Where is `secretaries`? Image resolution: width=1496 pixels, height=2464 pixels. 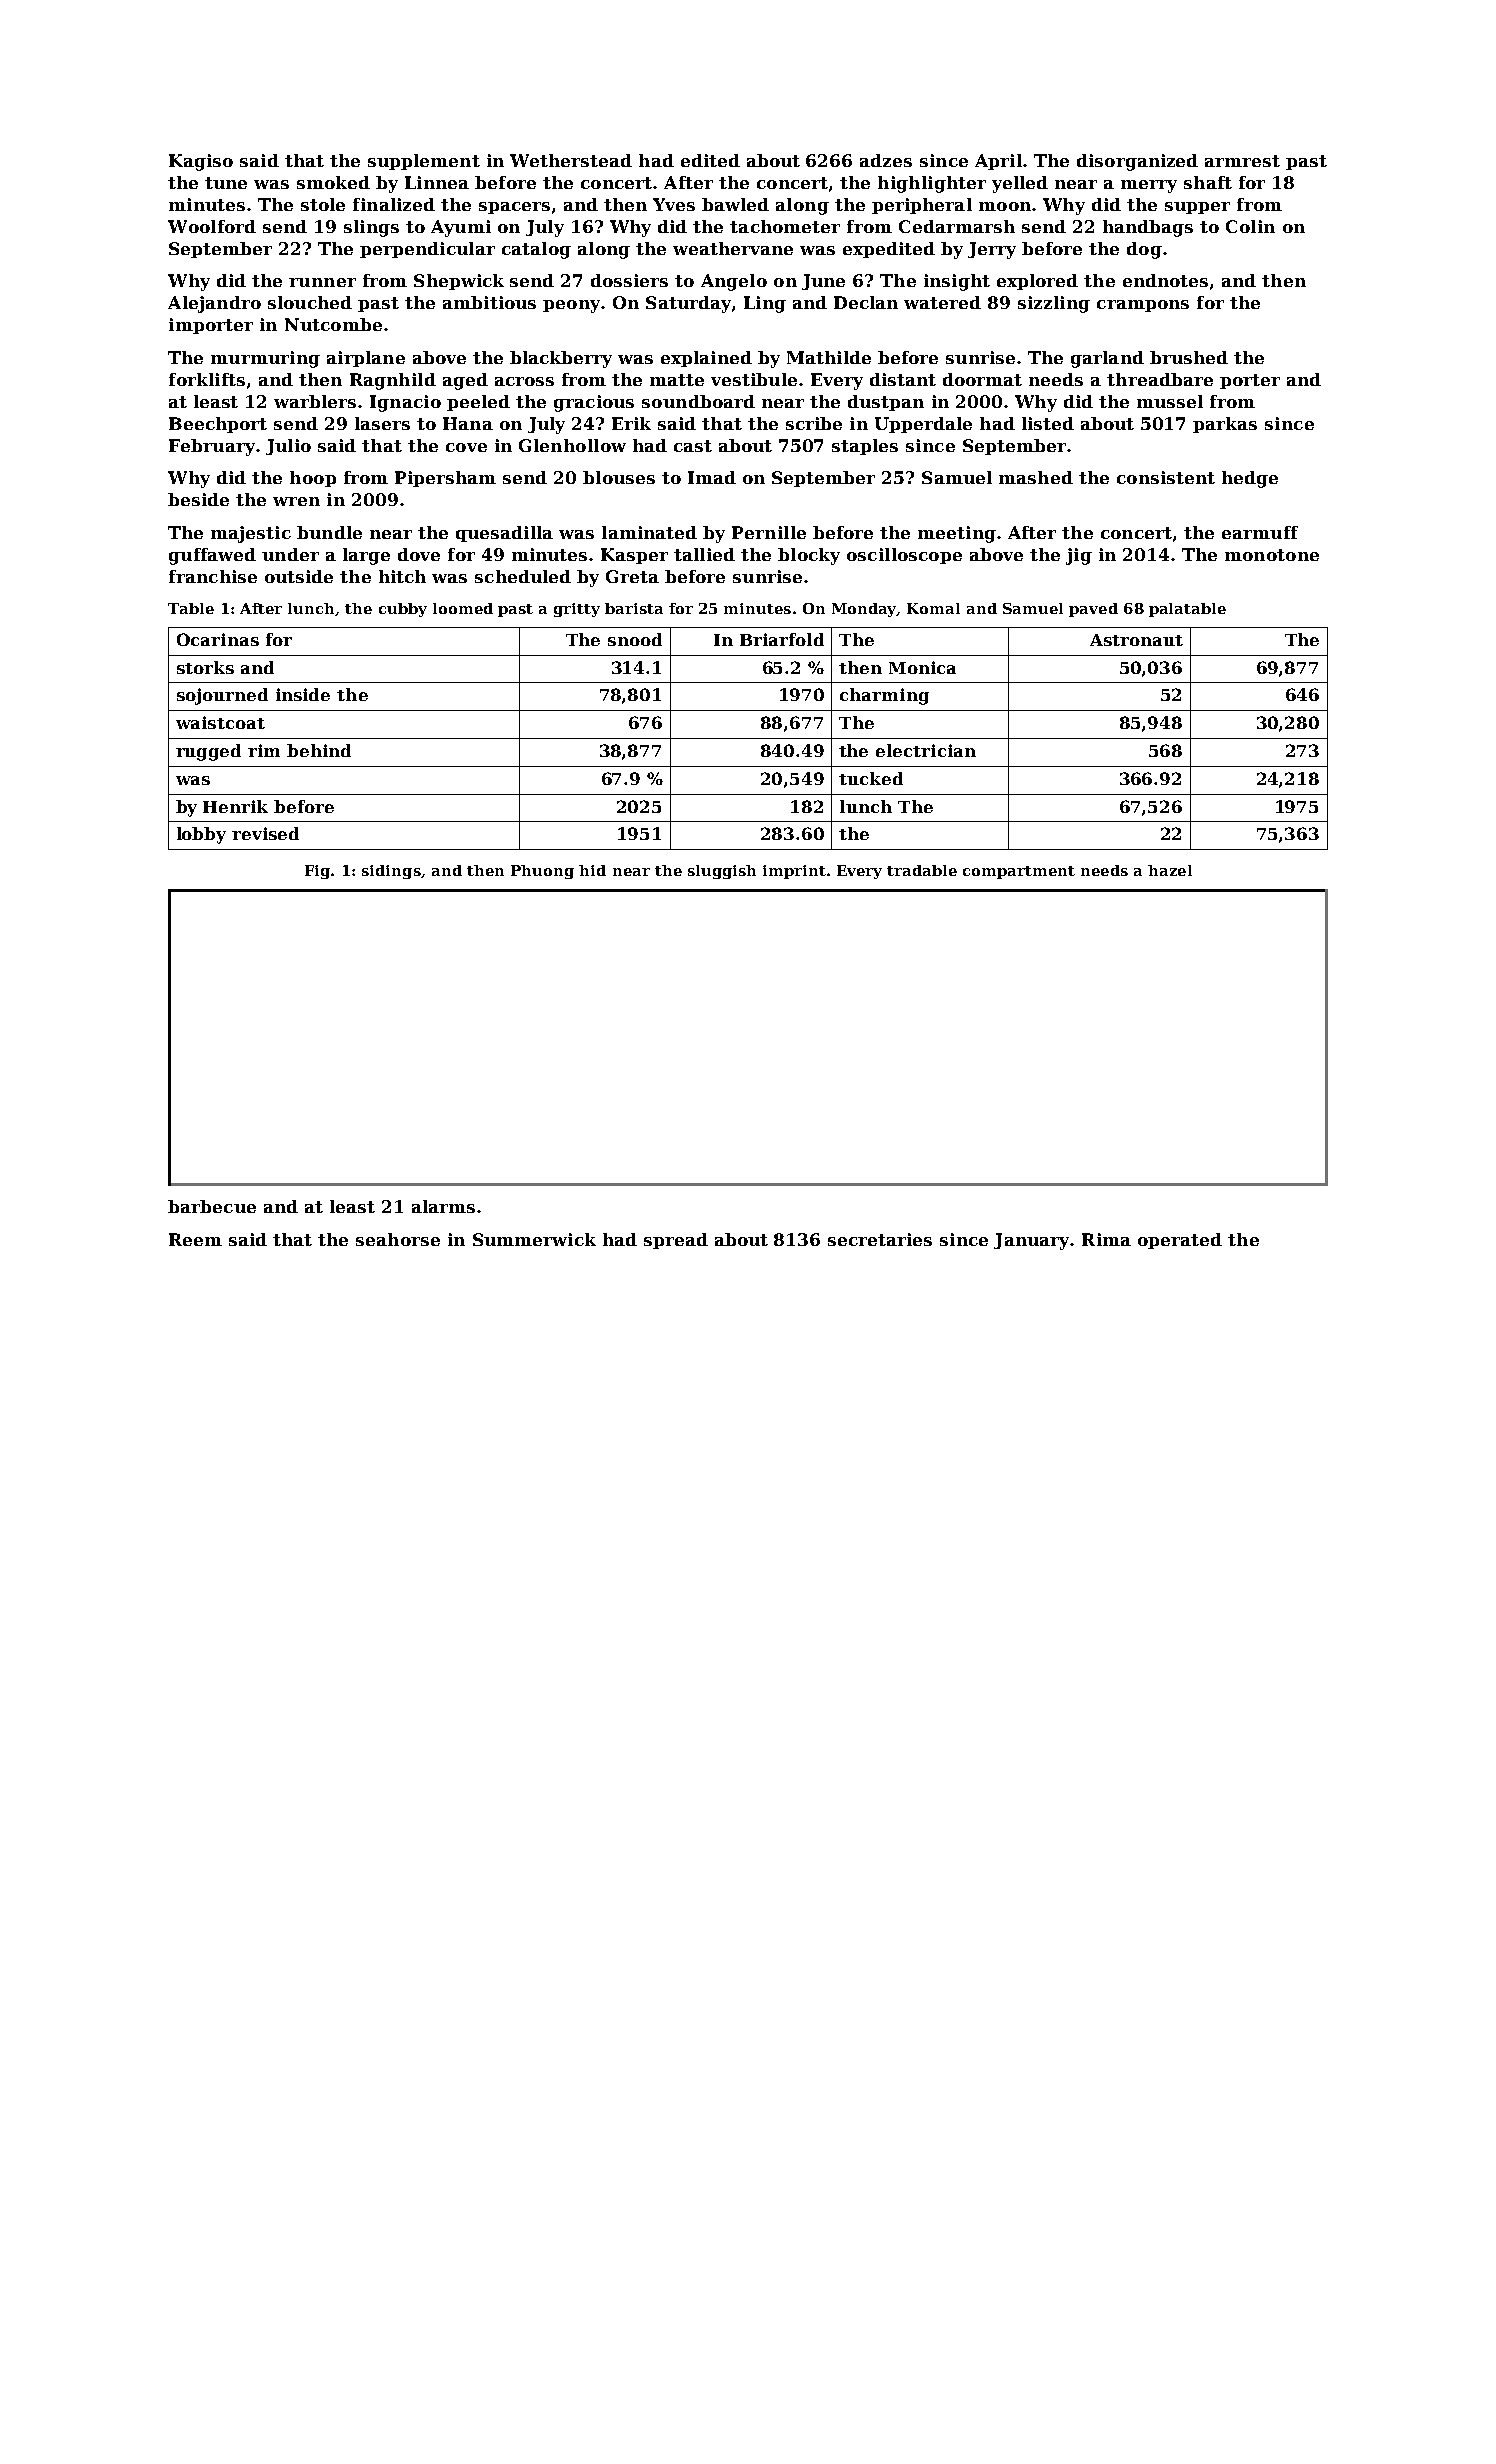
secretaries is located at coordinates (880, 1239).
